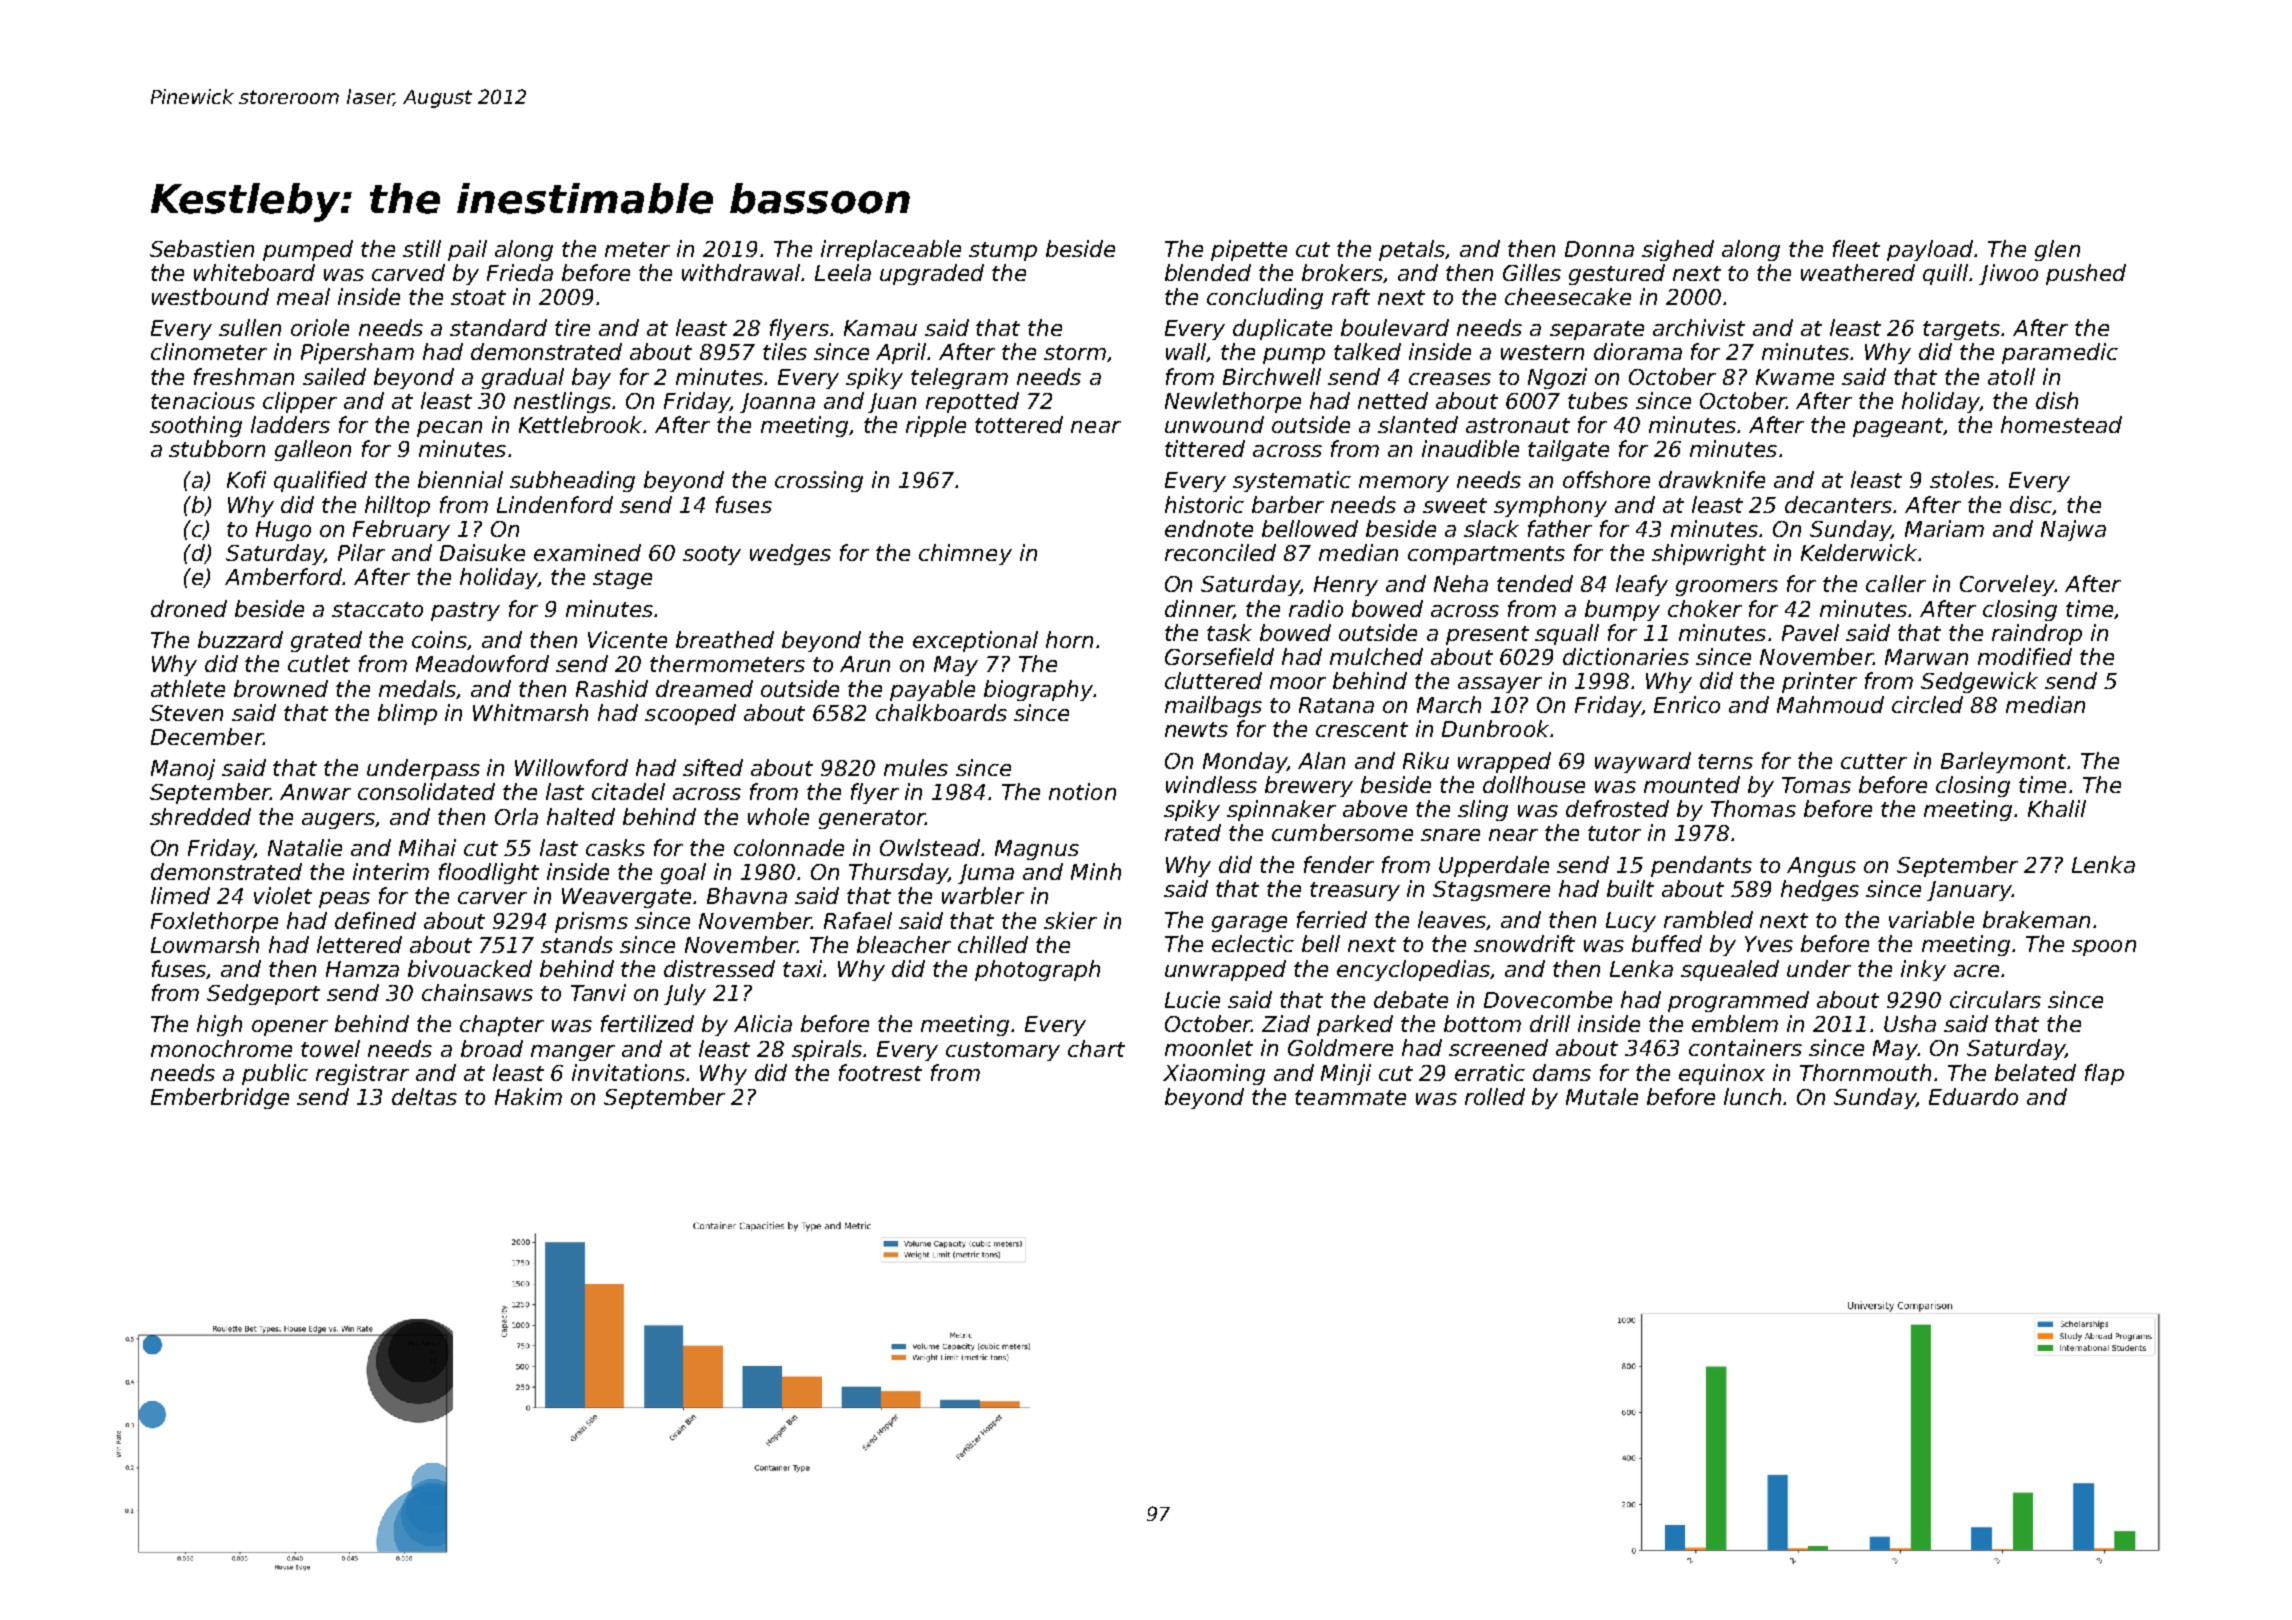 This screenshot has height=1620, width=2292. I want to click on mules, so click(916, 767).
